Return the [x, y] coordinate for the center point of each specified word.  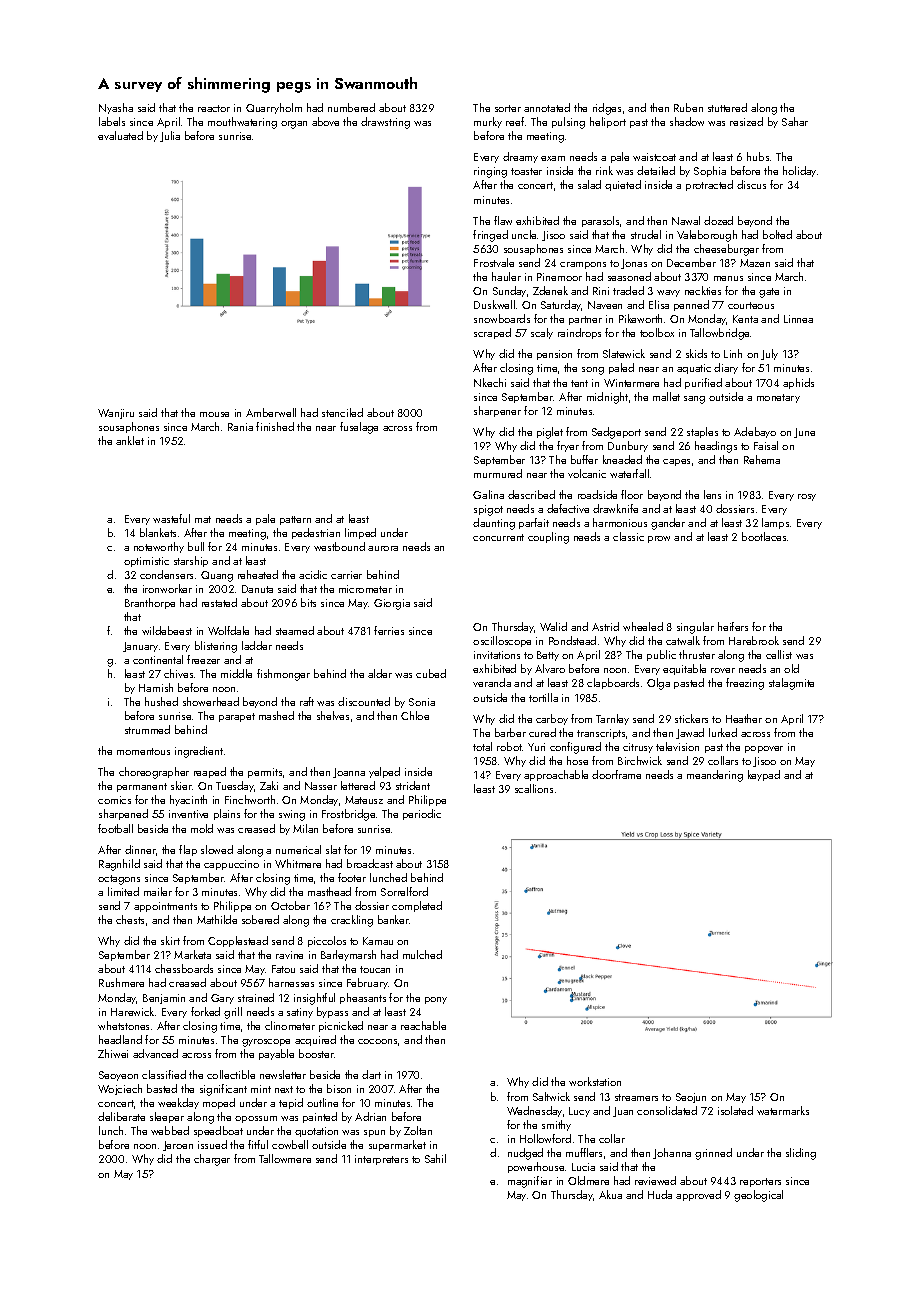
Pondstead [572, 640]
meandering [715, 776]
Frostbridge [348, 815]
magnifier [530, 1182]
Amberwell [271, 412]
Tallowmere [285, 1158]
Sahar [795, 121]
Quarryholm [274, 108]
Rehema [762, 459]
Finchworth [250, 799]
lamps [775, 523]
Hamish [156, 687]
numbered [351, 107]
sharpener [497, 411]
